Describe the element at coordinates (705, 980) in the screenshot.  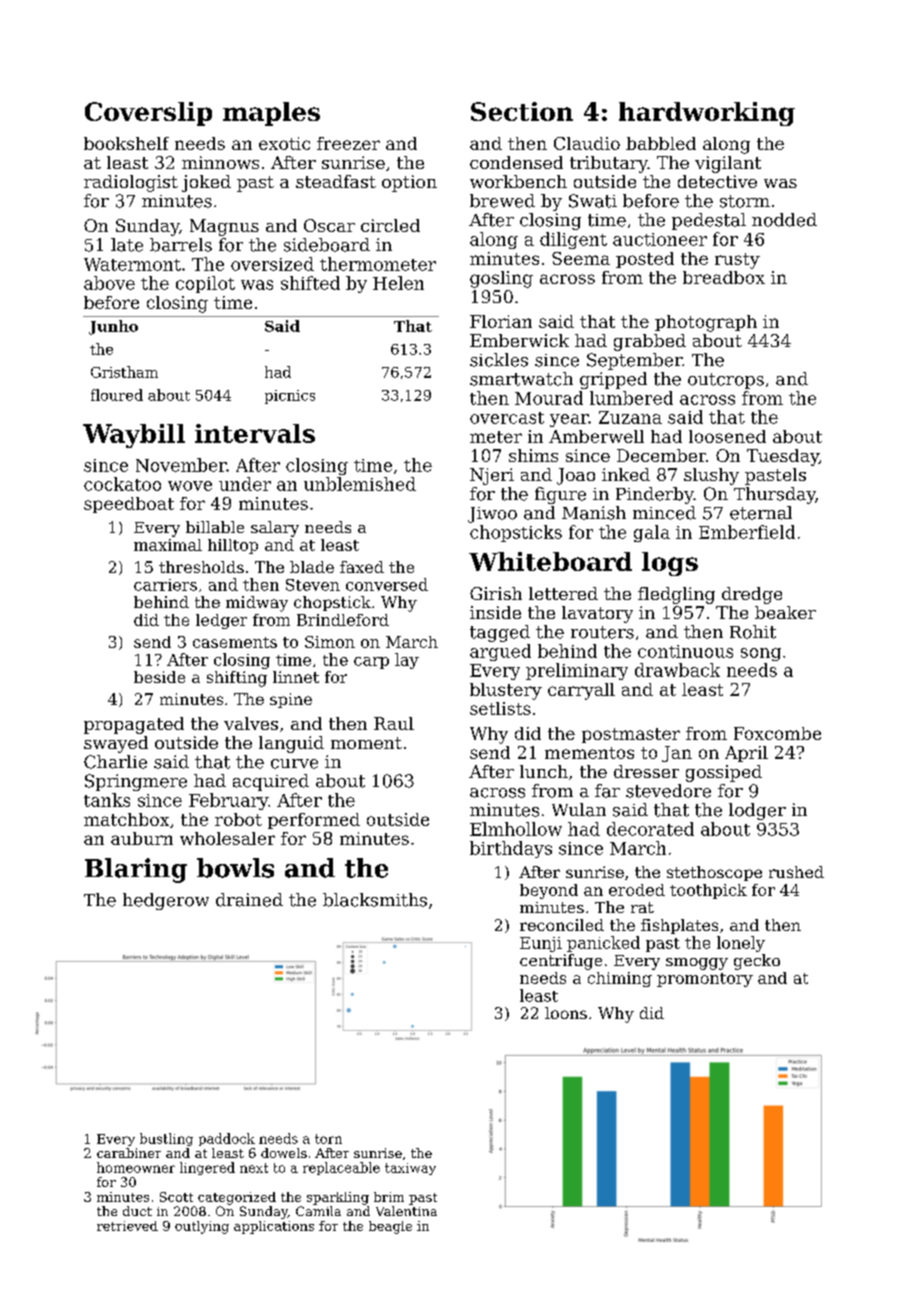
I see `promontory` at that location.
